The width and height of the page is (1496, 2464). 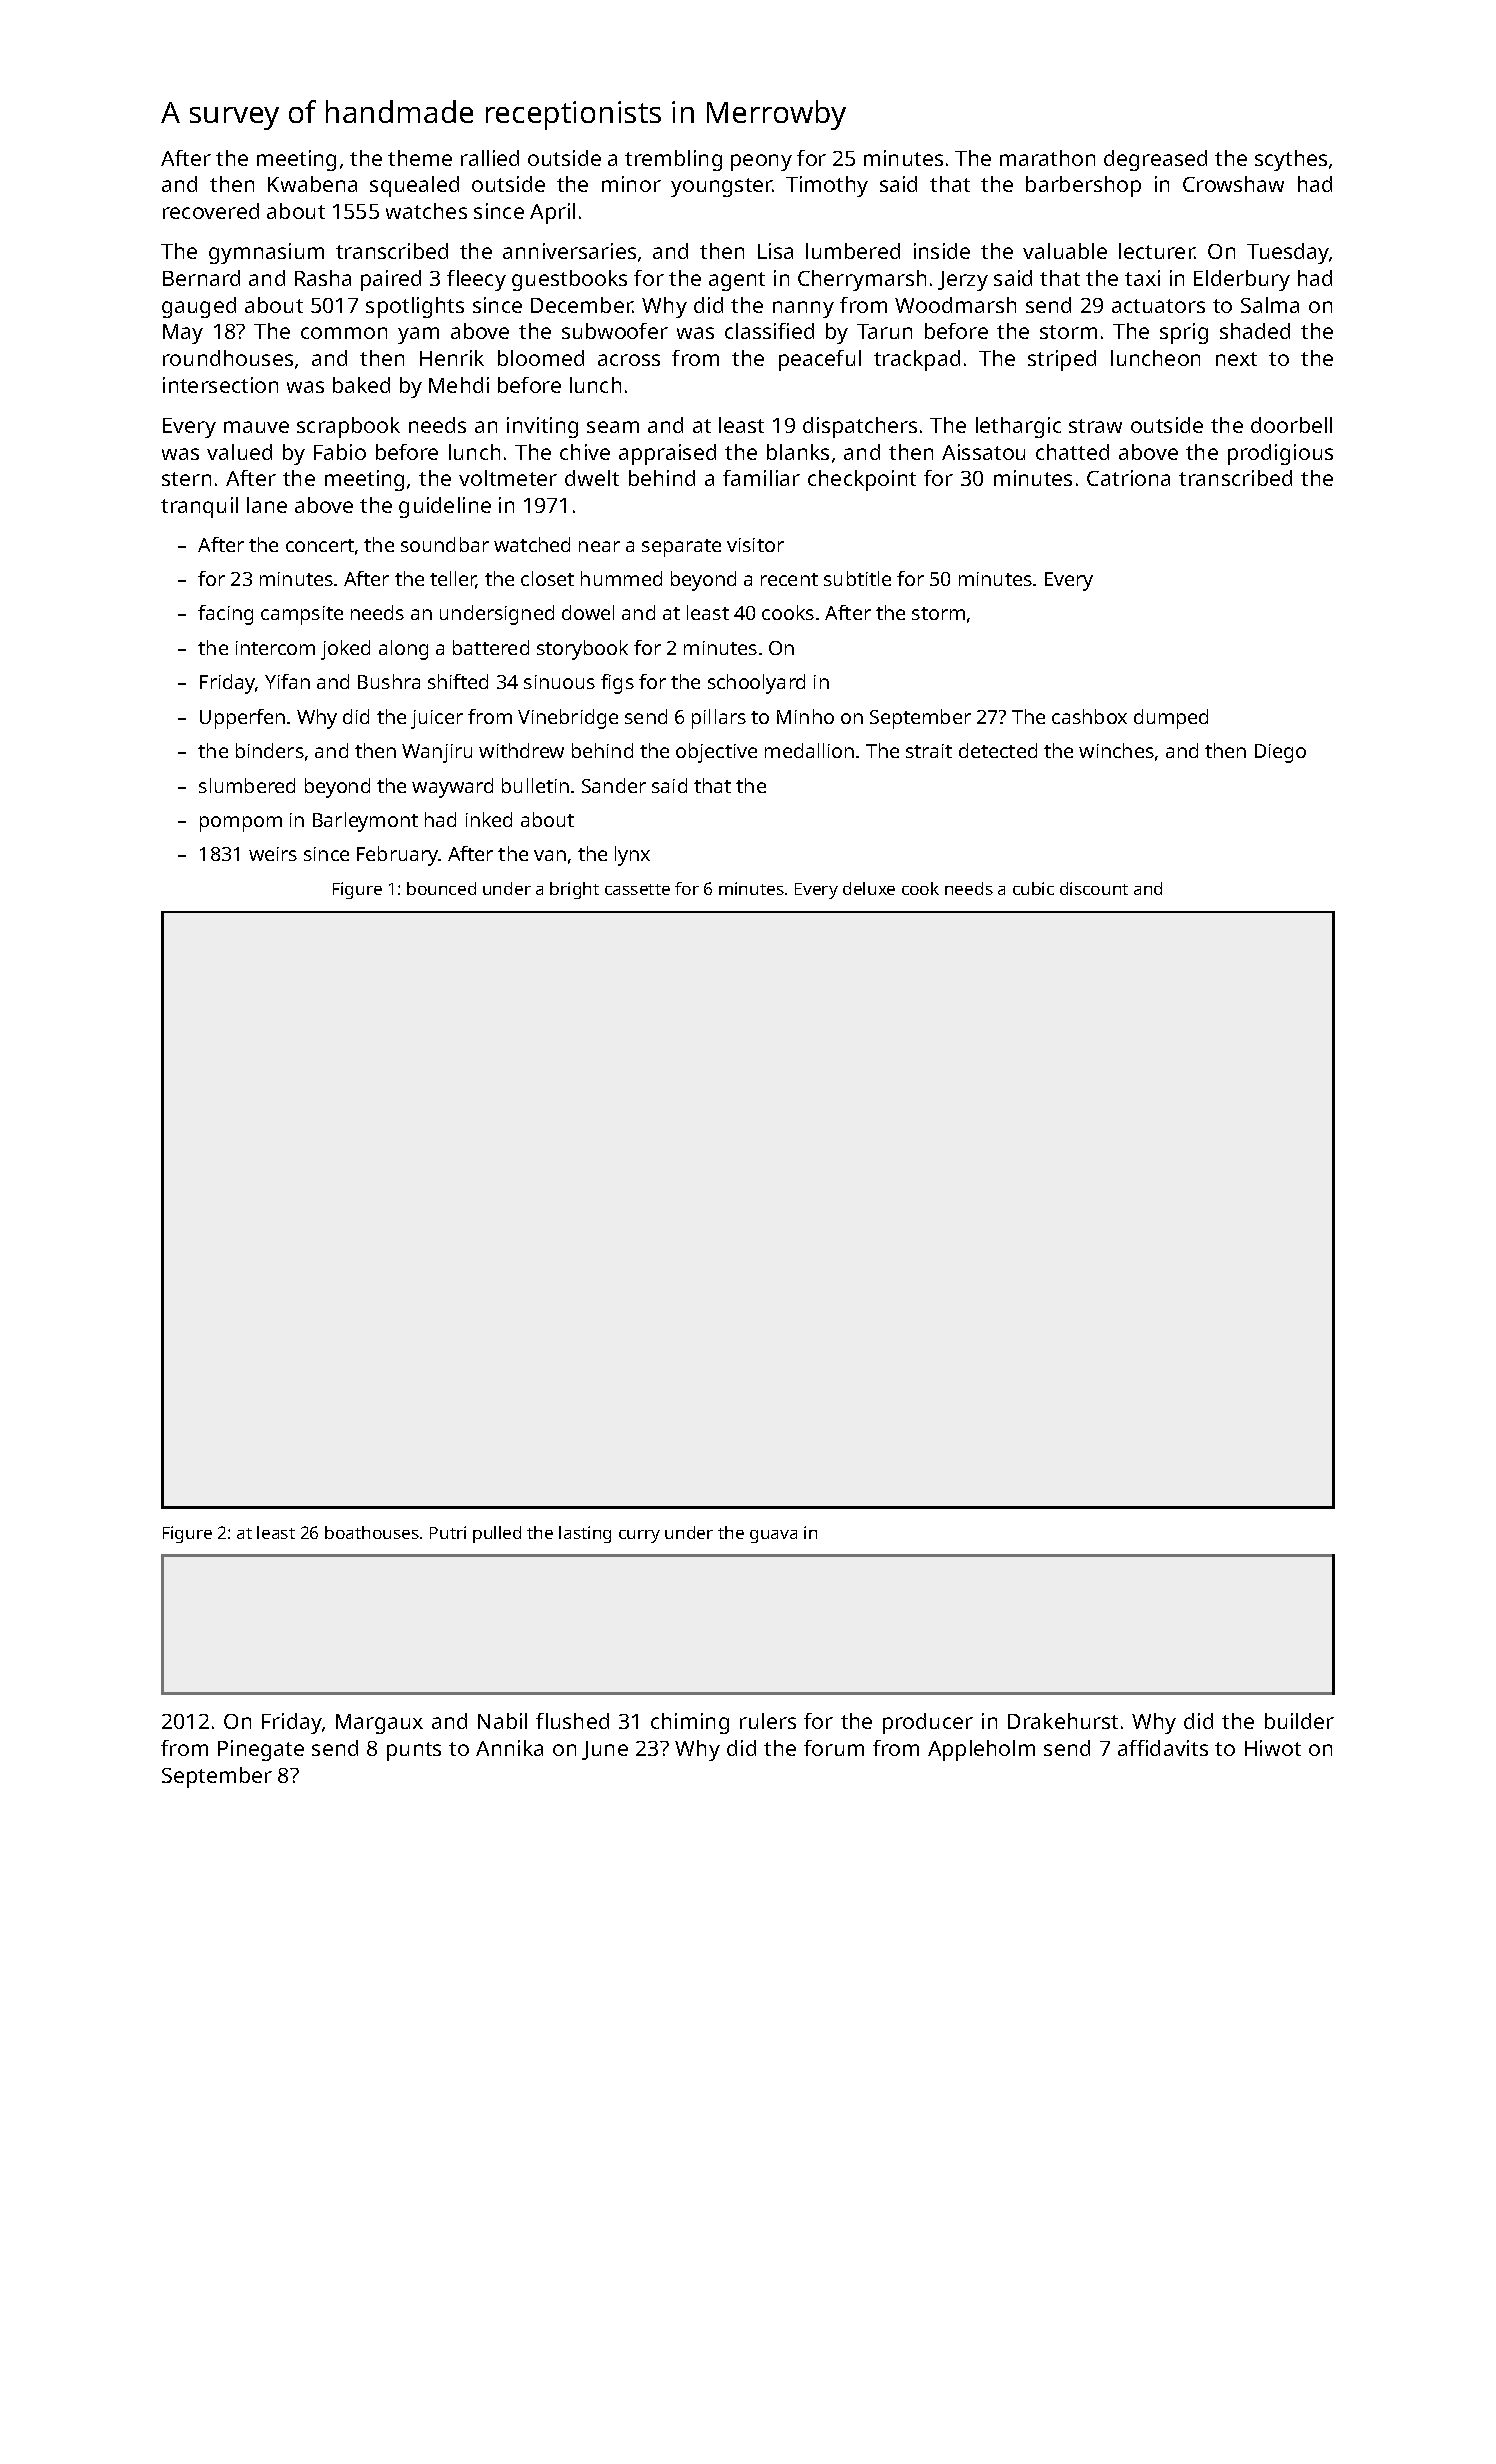 I want to click on objective, so click(x=716, y=753).
